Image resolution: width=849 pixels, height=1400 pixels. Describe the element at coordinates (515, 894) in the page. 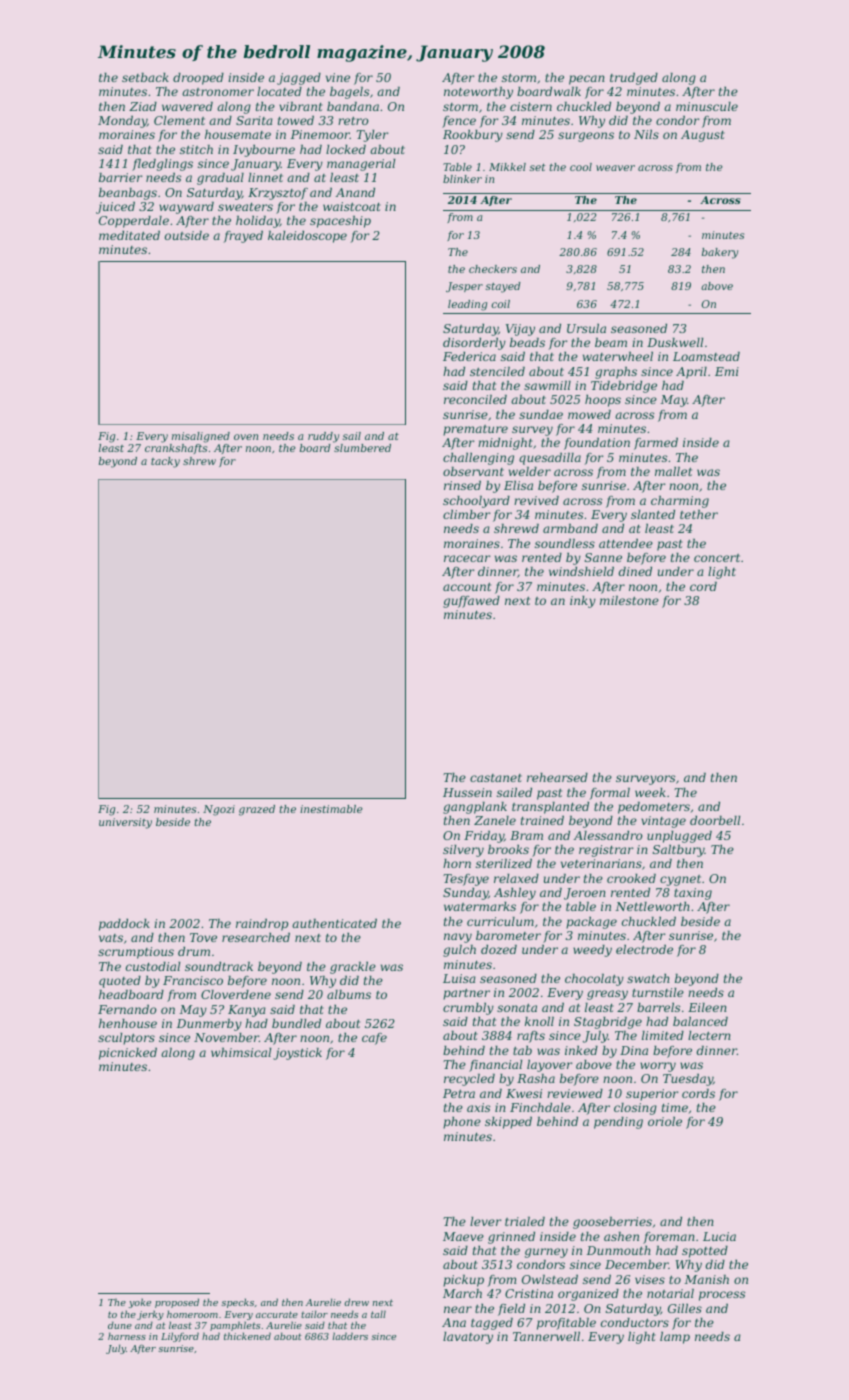

I see `Ashley` at that location.
